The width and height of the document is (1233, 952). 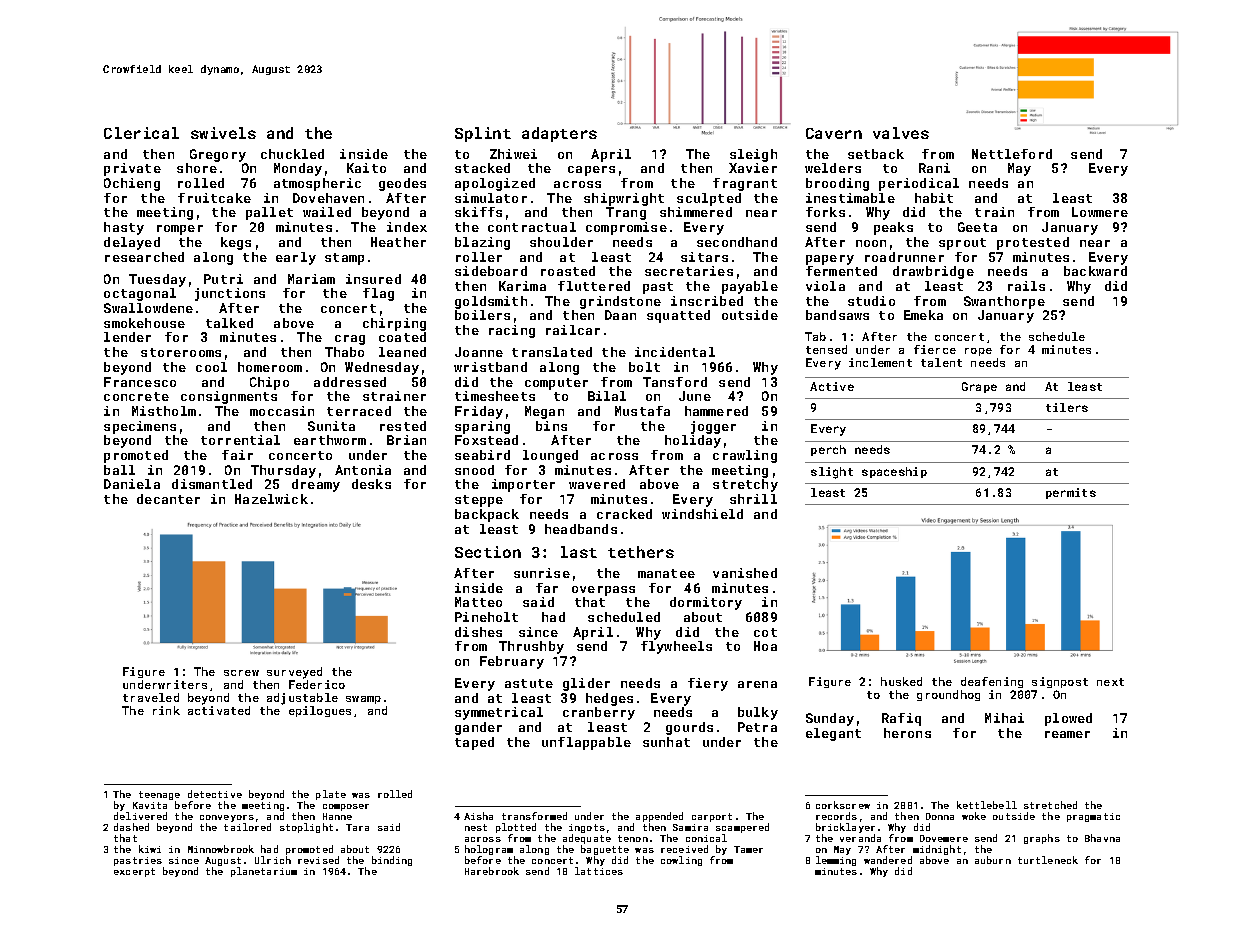 I want to click on plowed, so click(x=1068, y=719).
